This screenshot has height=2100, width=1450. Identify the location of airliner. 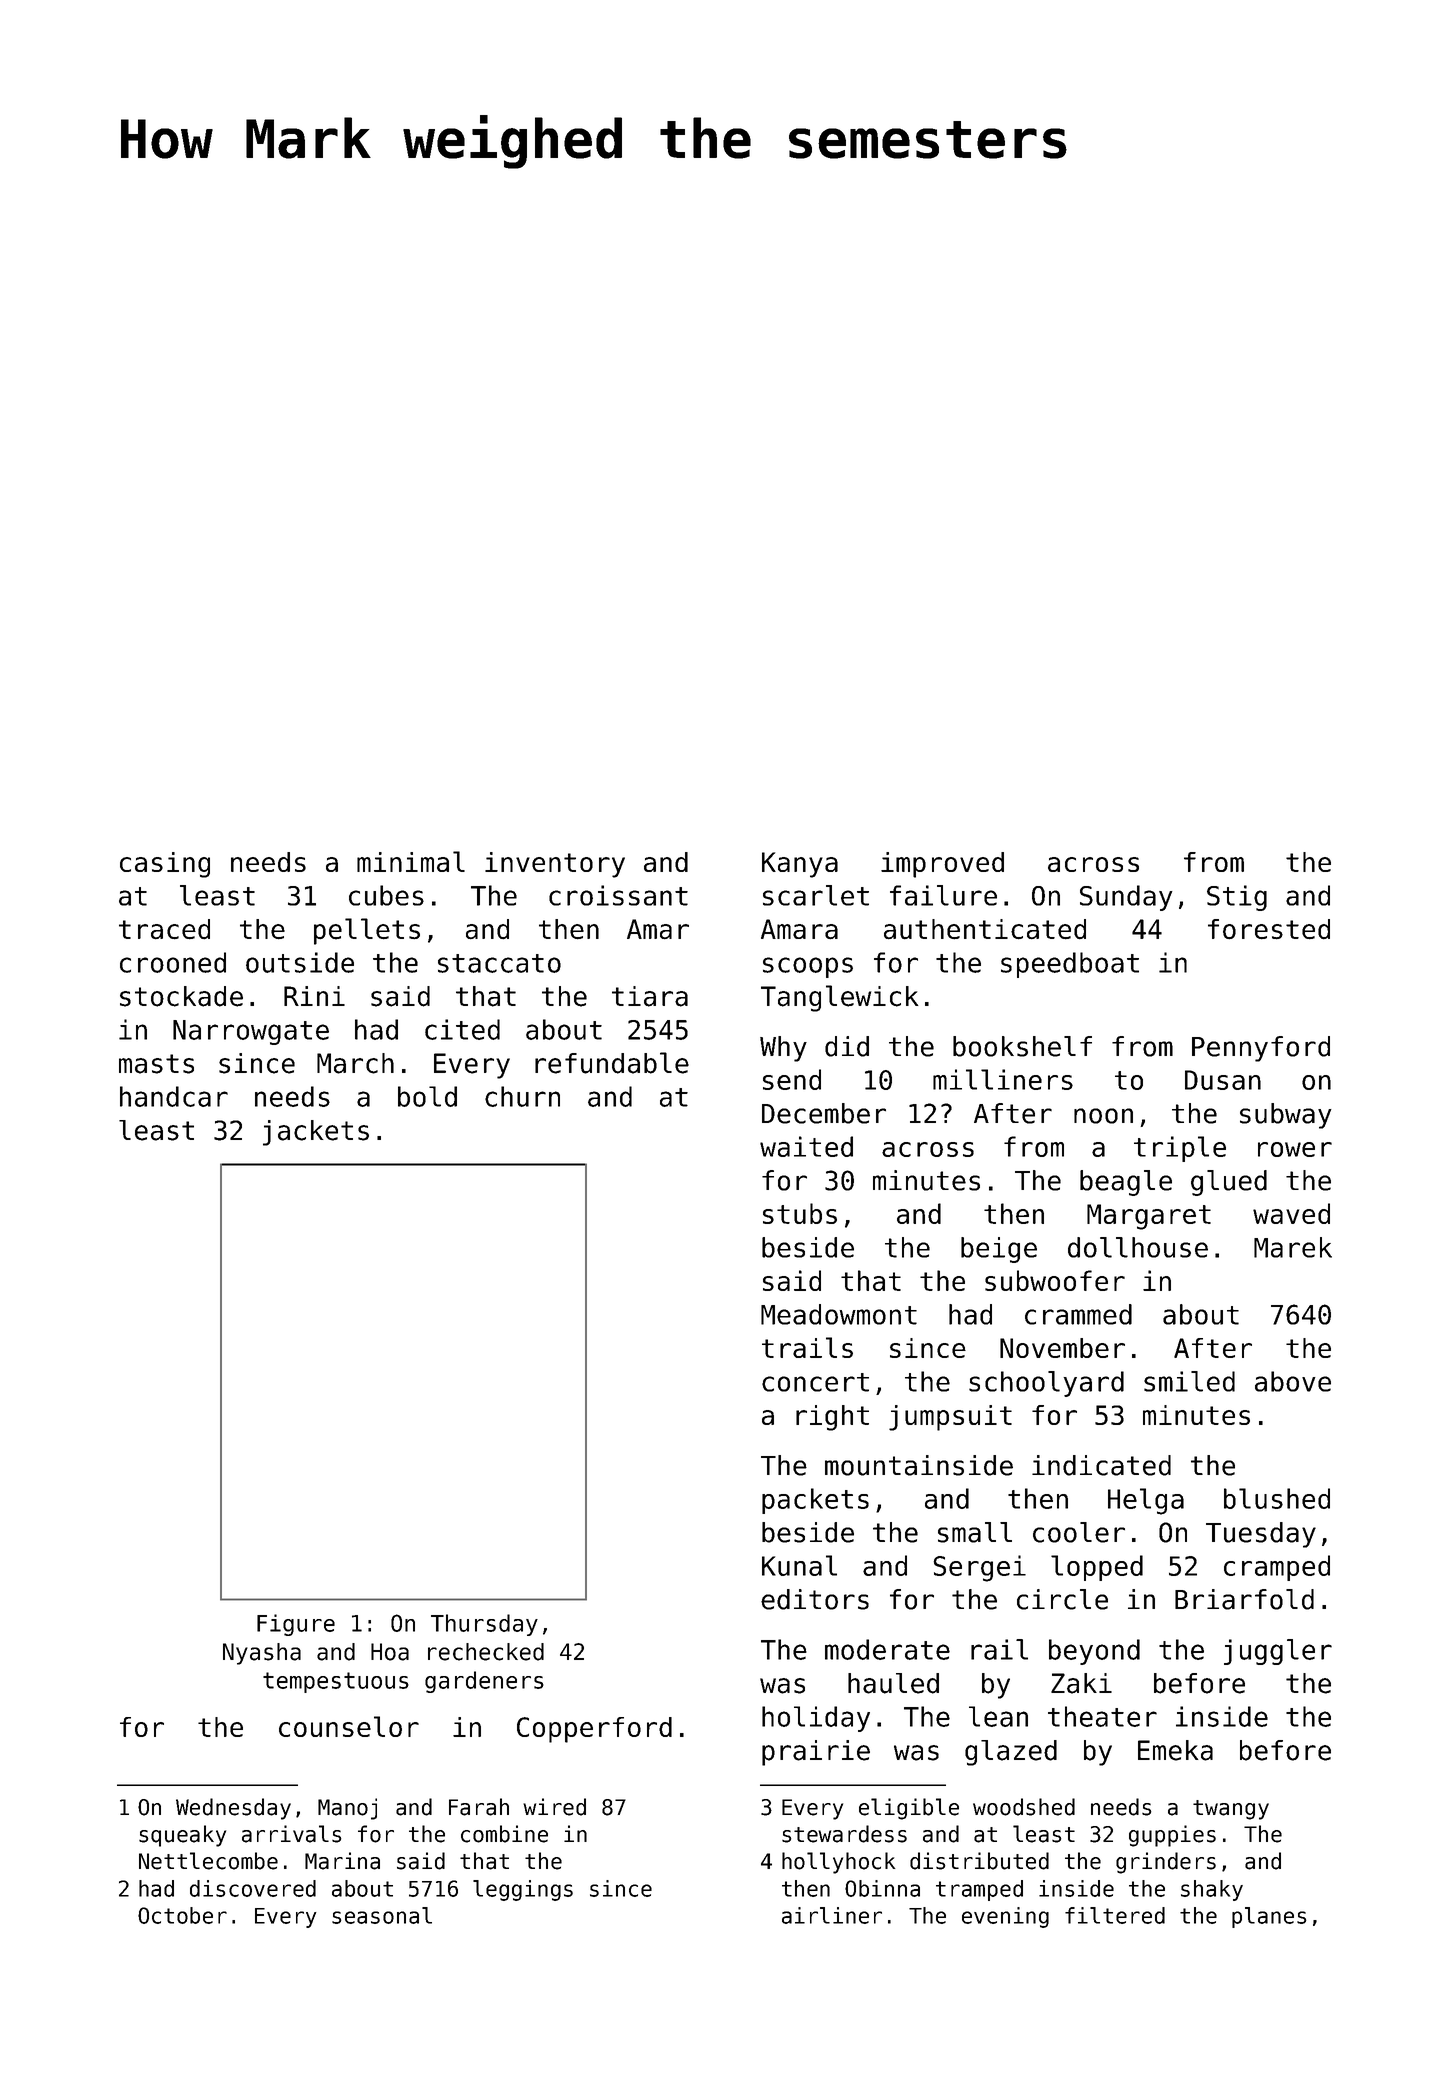
(832, 1915).
